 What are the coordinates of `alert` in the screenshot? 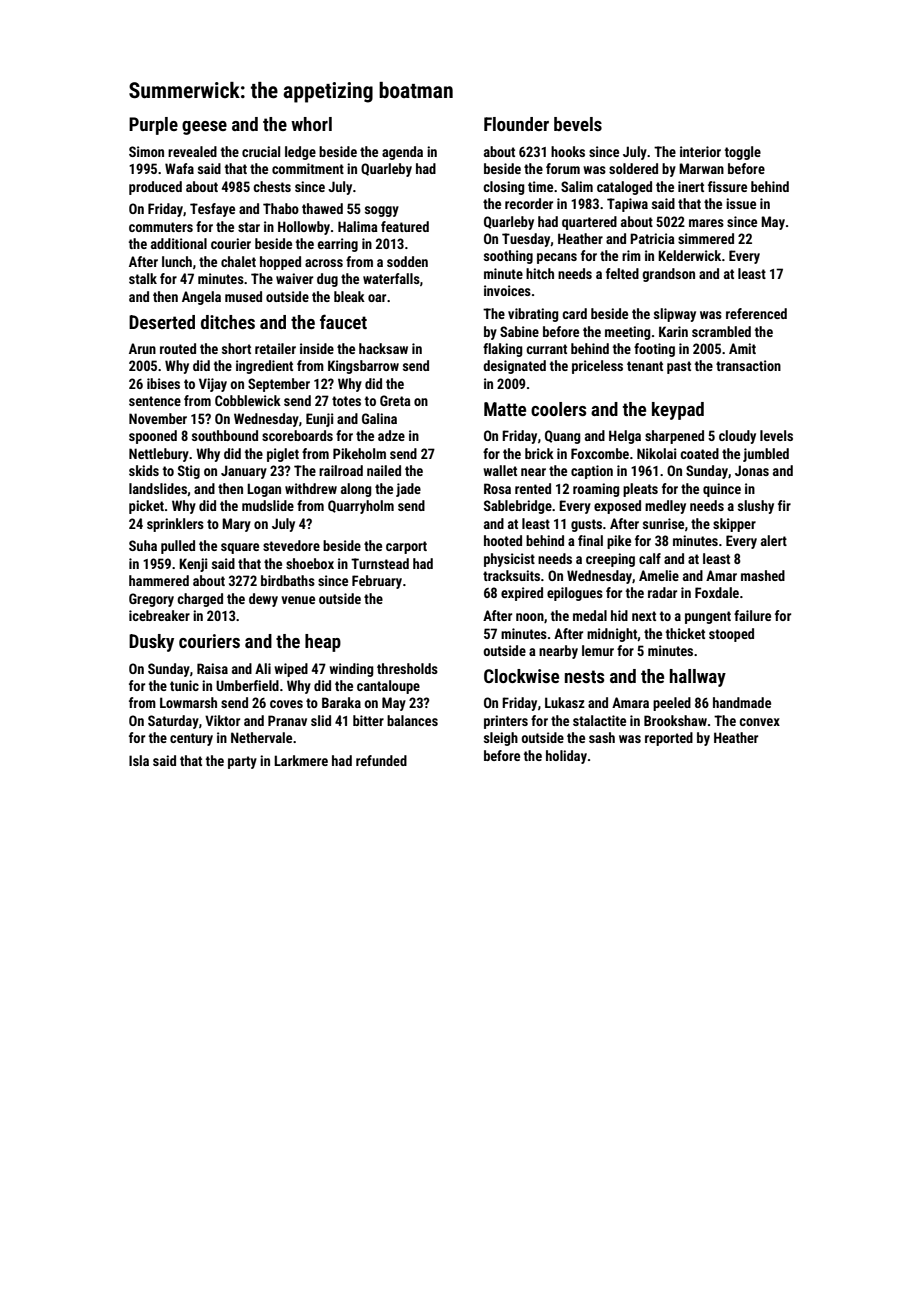 It's located at (774, 540).
